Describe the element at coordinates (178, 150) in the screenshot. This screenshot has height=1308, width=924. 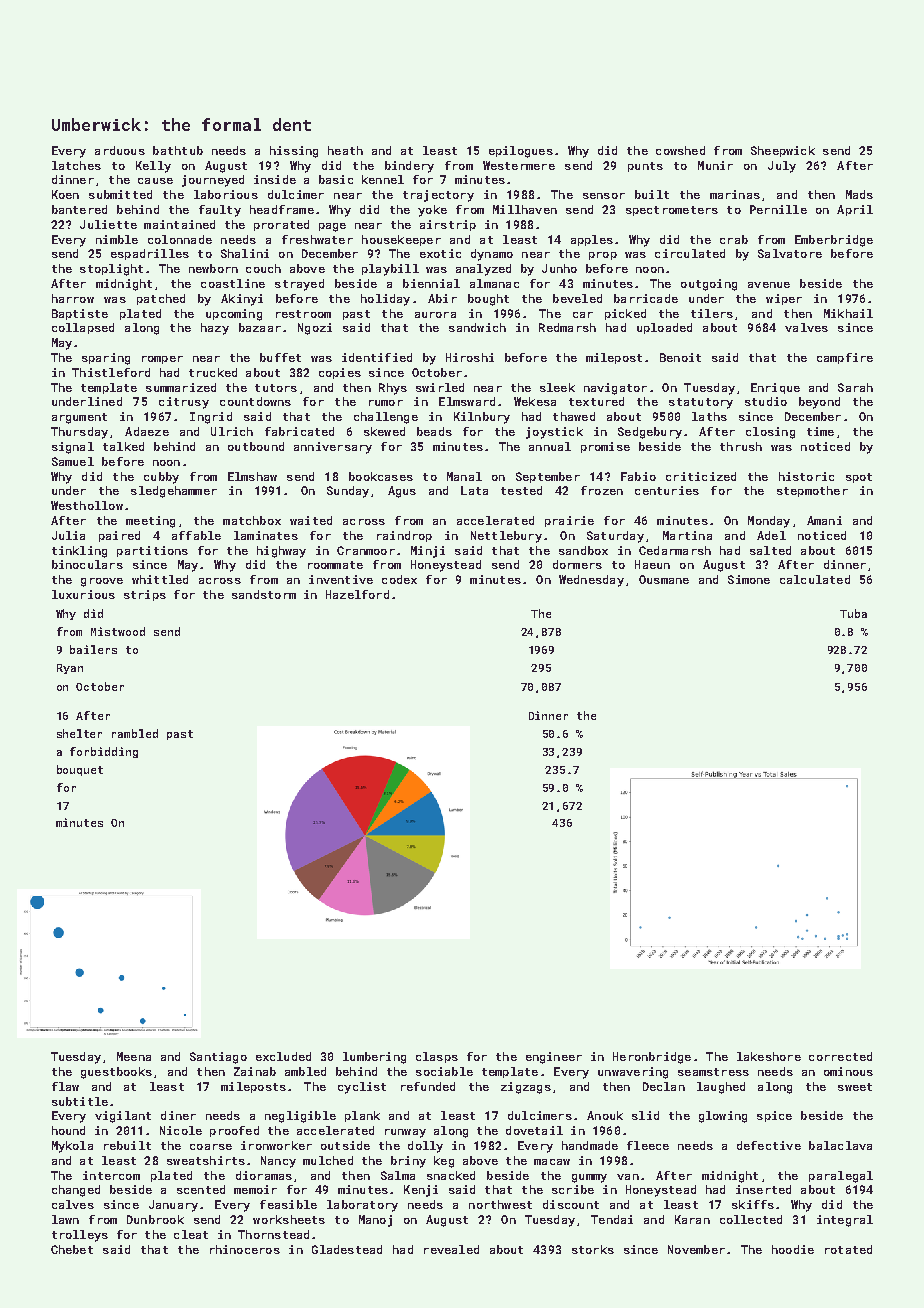
I see `bathtub` at that location.
